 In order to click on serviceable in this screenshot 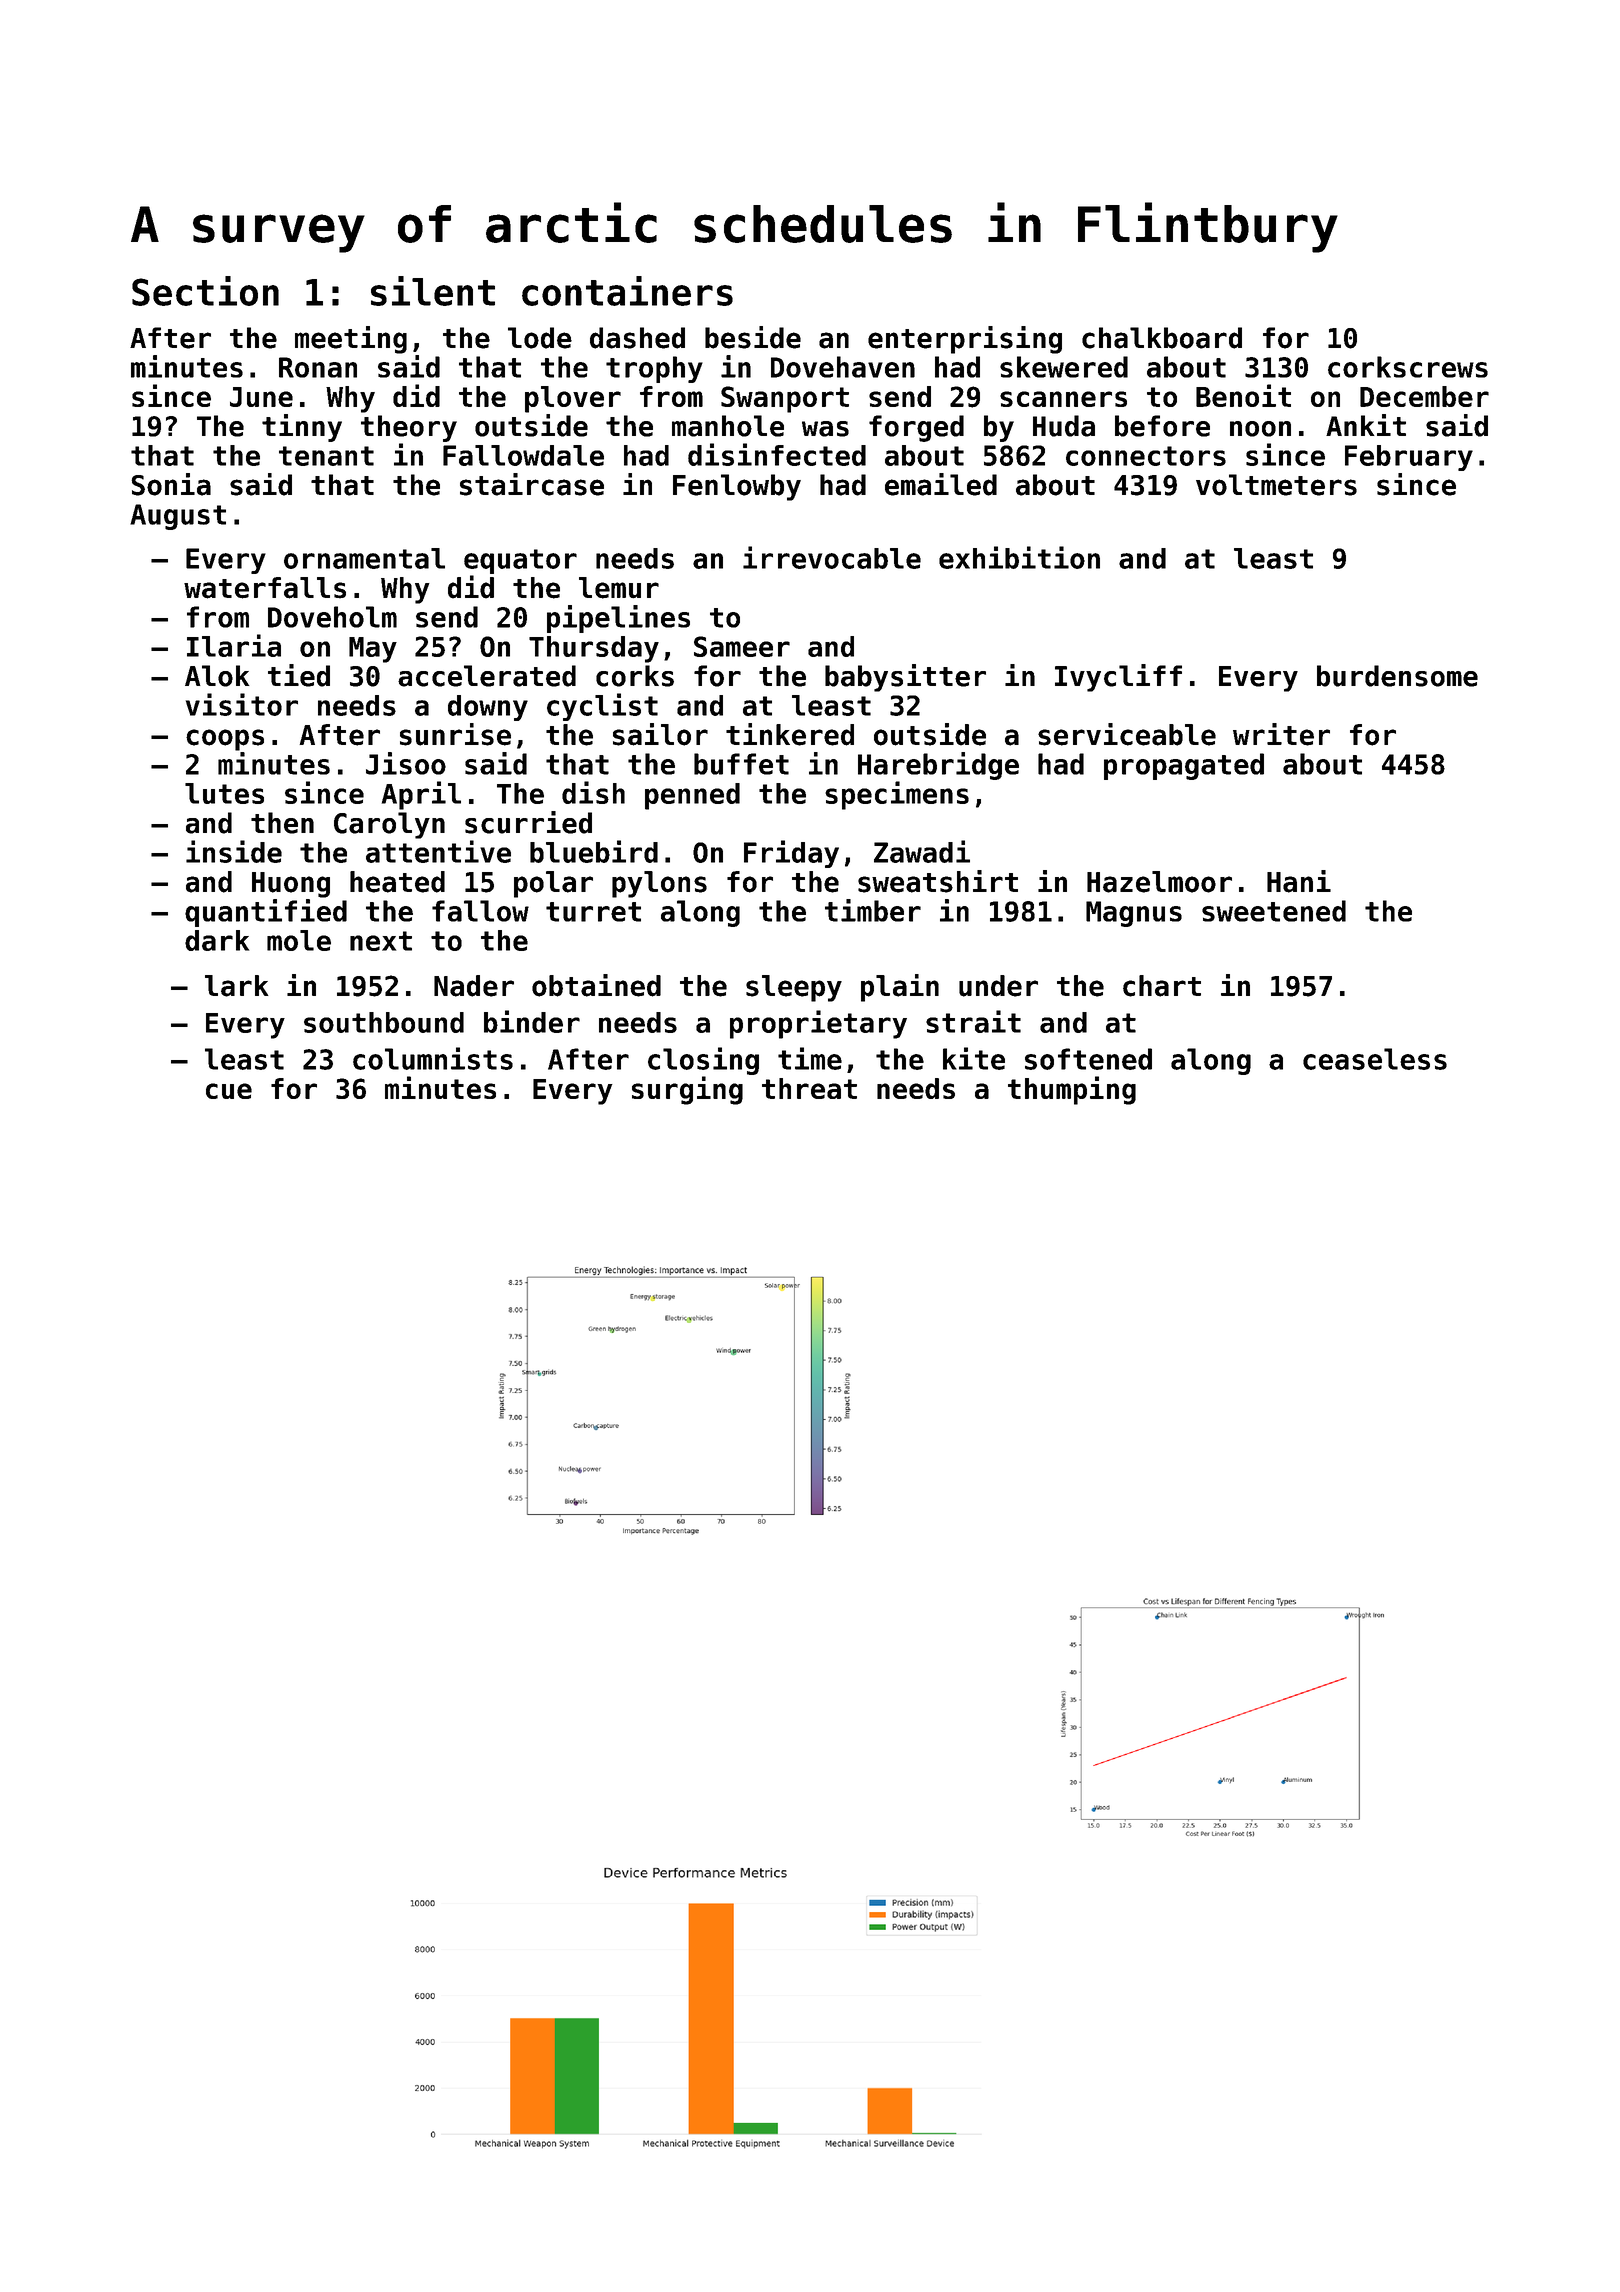, I will do `click(1127, 734)`.
